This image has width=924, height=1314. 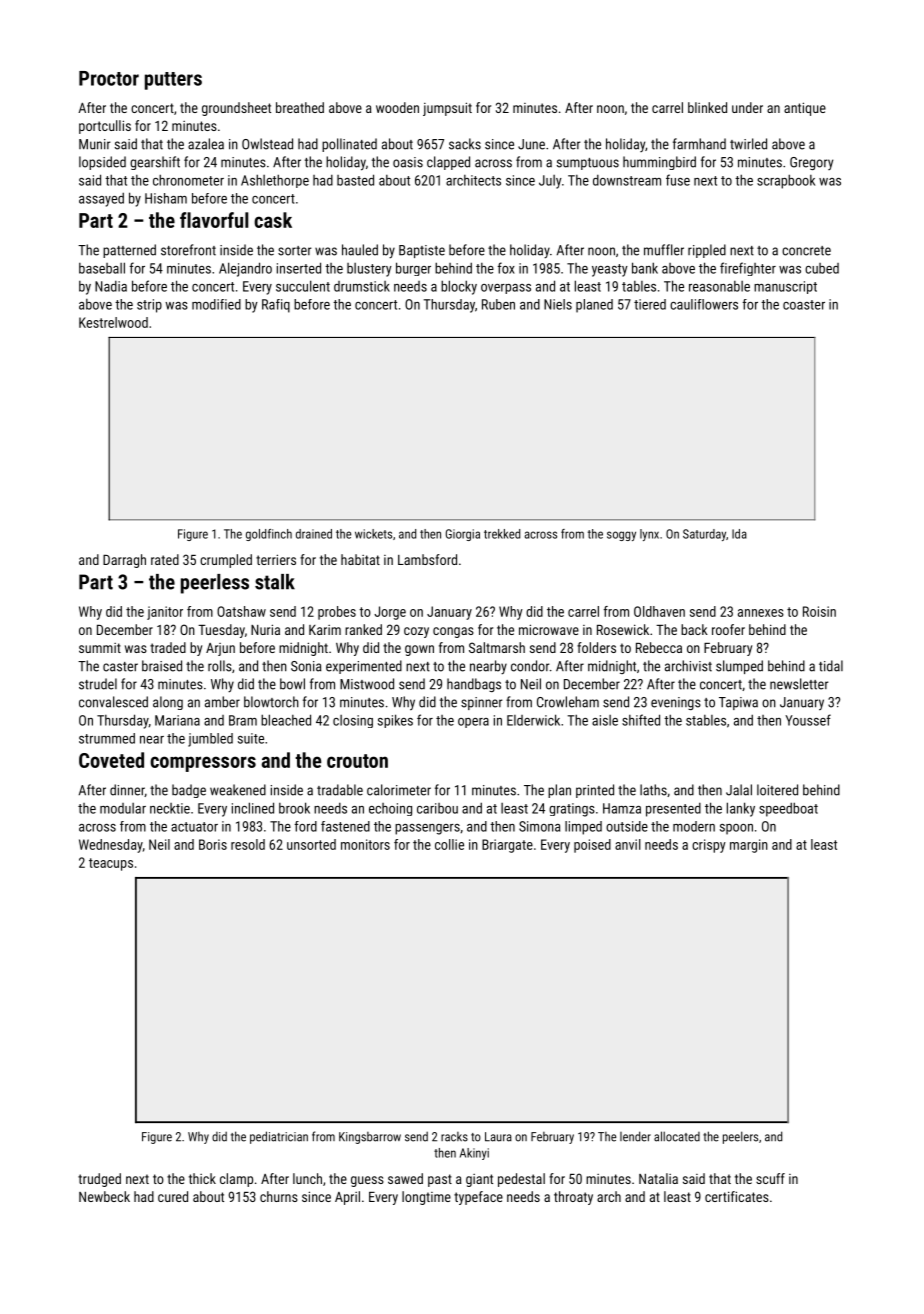 What do you see at coordinates (173, 1196) in the image?
I see `cured` at bounding box center [173, 1196].
